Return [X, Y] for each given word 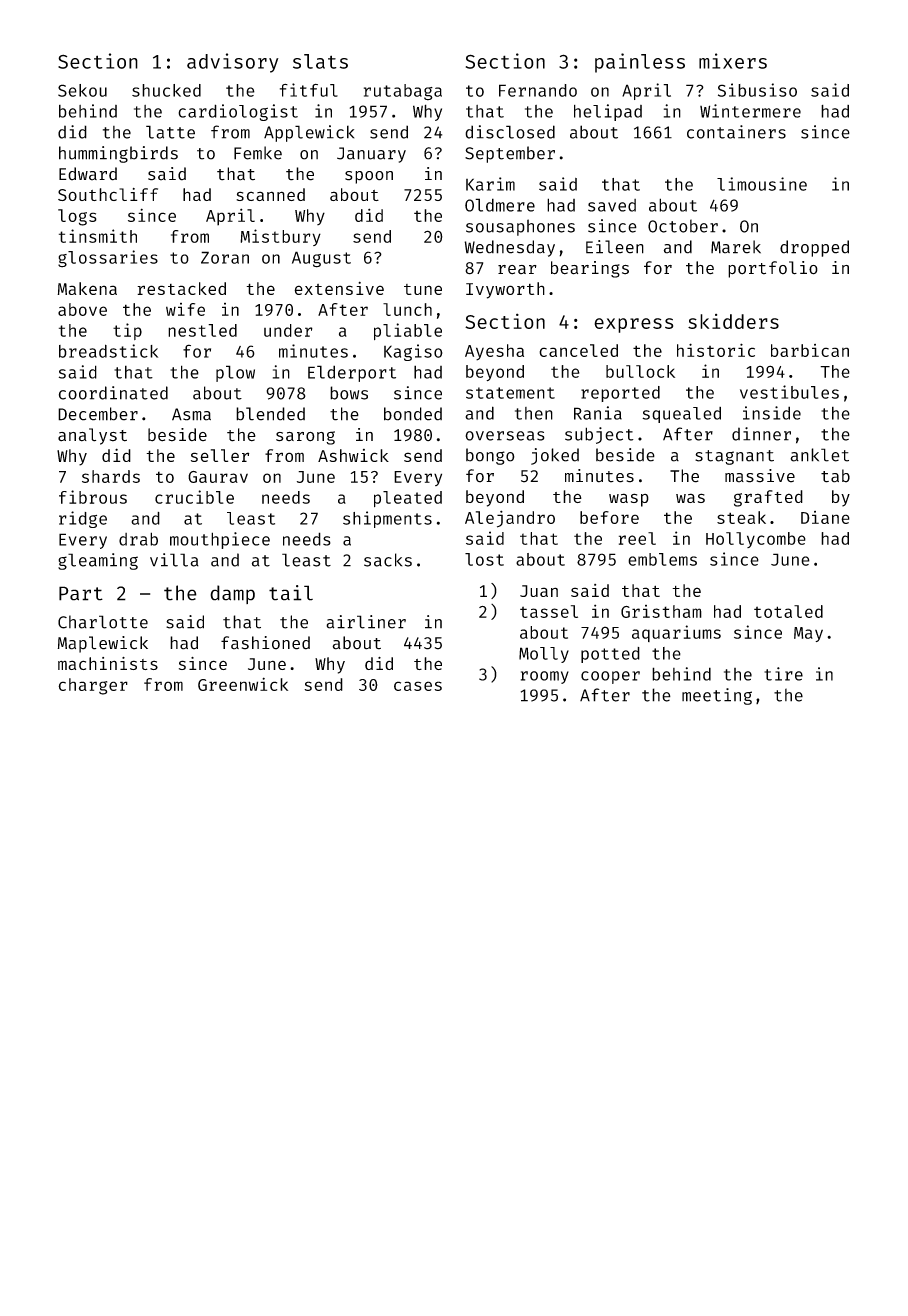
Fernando [538, 90]
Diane [825, 517]
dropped [814, 248]
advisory [233, 63]
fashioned [265, 643]
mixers [733, 61]
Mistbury [280, 237]
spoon [369, 177]
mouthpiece [220, 540]
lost [484, 559]
